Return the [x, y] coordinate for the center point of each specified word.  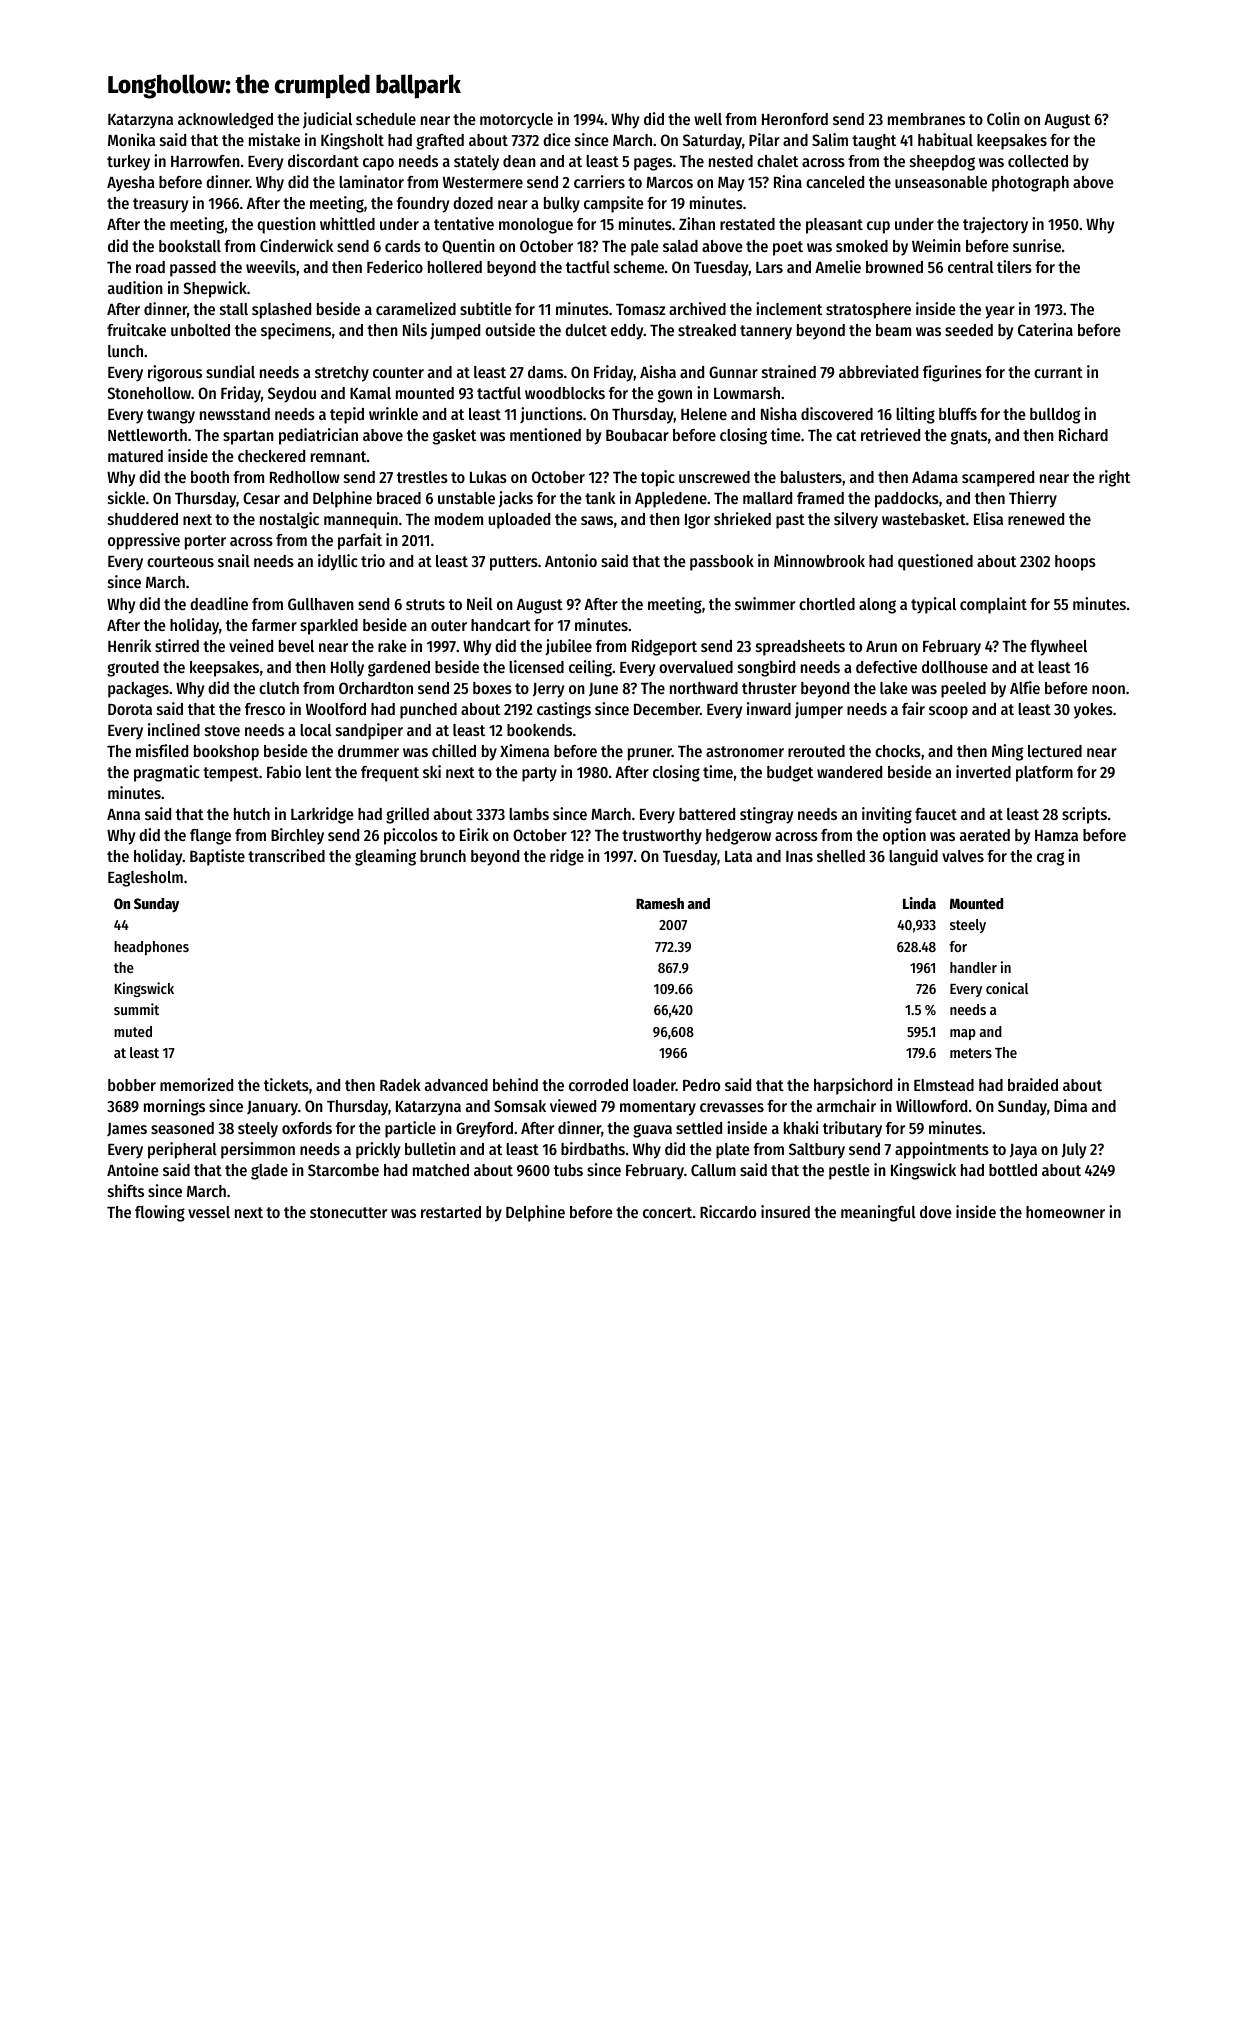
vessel [209, 1212]
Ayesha [131, 184]
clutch [279, 688]
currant [1058, 372]
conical [1007, 988]
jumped [455, 331]
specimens [296, 331]
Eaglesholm [145, 879]
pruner [650, 754]
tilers [1014, 266]
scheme [639, 267]
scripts [1084, 815]
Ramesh [660, 903]
